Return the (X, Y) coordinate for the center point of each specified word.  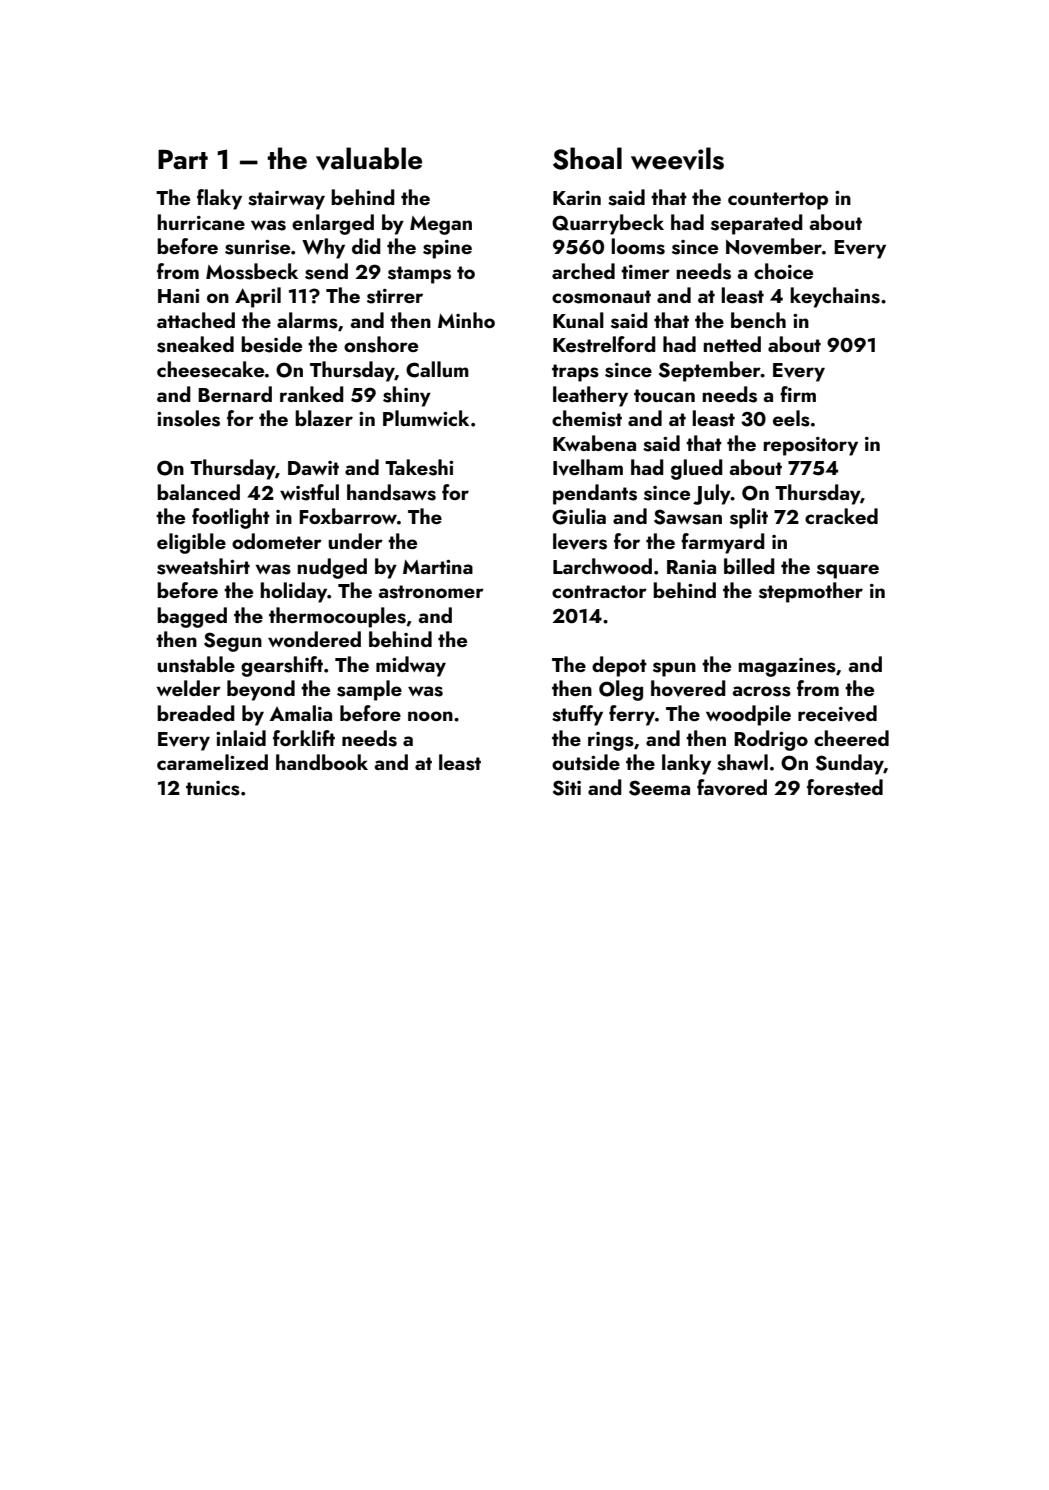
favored (732, 787)
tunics (213, 788)
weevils (677, 158)
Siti (567, 788)
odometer (277, 541)
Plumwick (426, 418)
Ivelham (588, 467)
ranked (312, 394)
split (749, 518)
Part (183, 159)
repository (811, 446)
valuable (369, 158)
